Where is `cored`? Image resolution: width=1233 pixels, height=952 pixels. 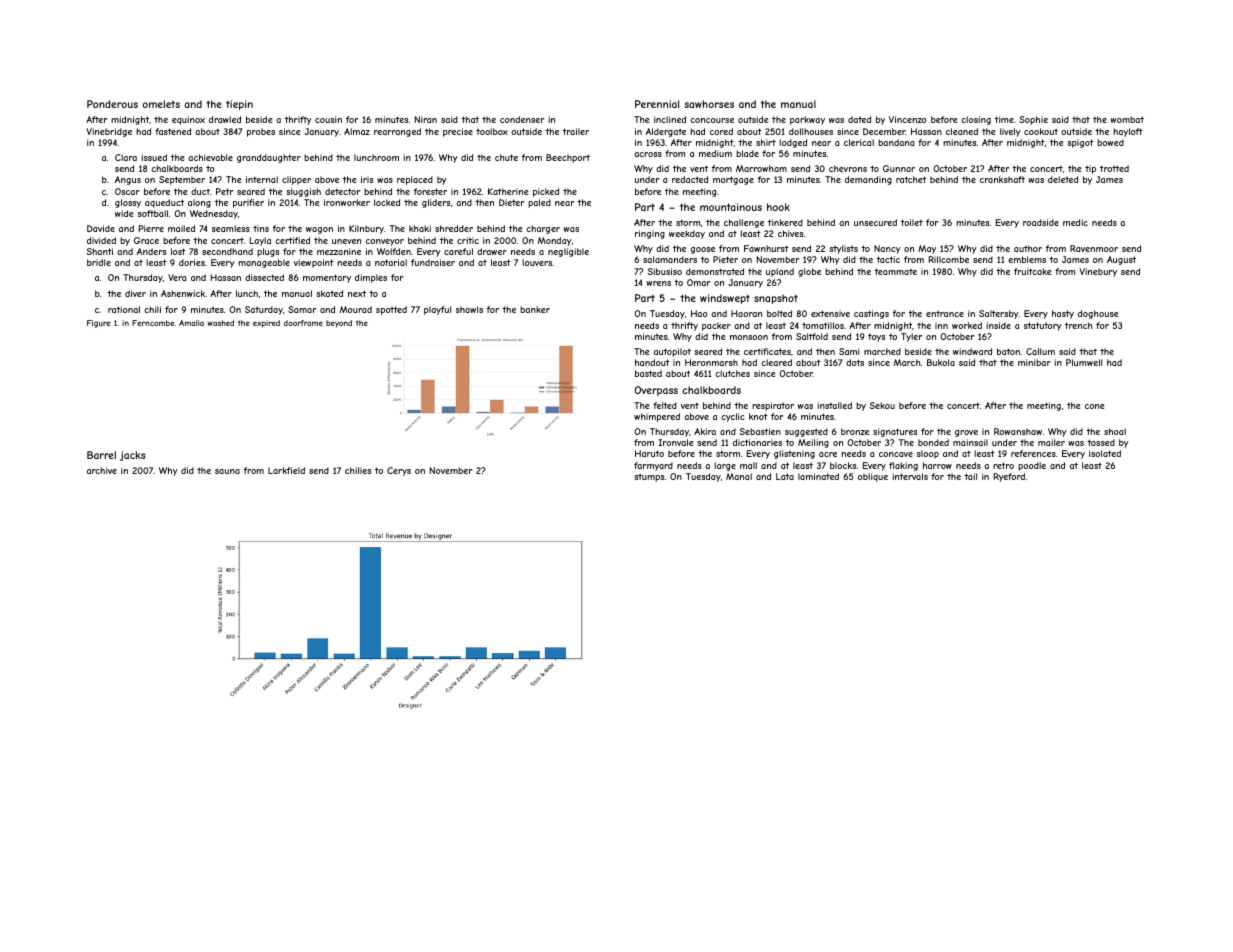
cored is located at coordinates (721, 131).
